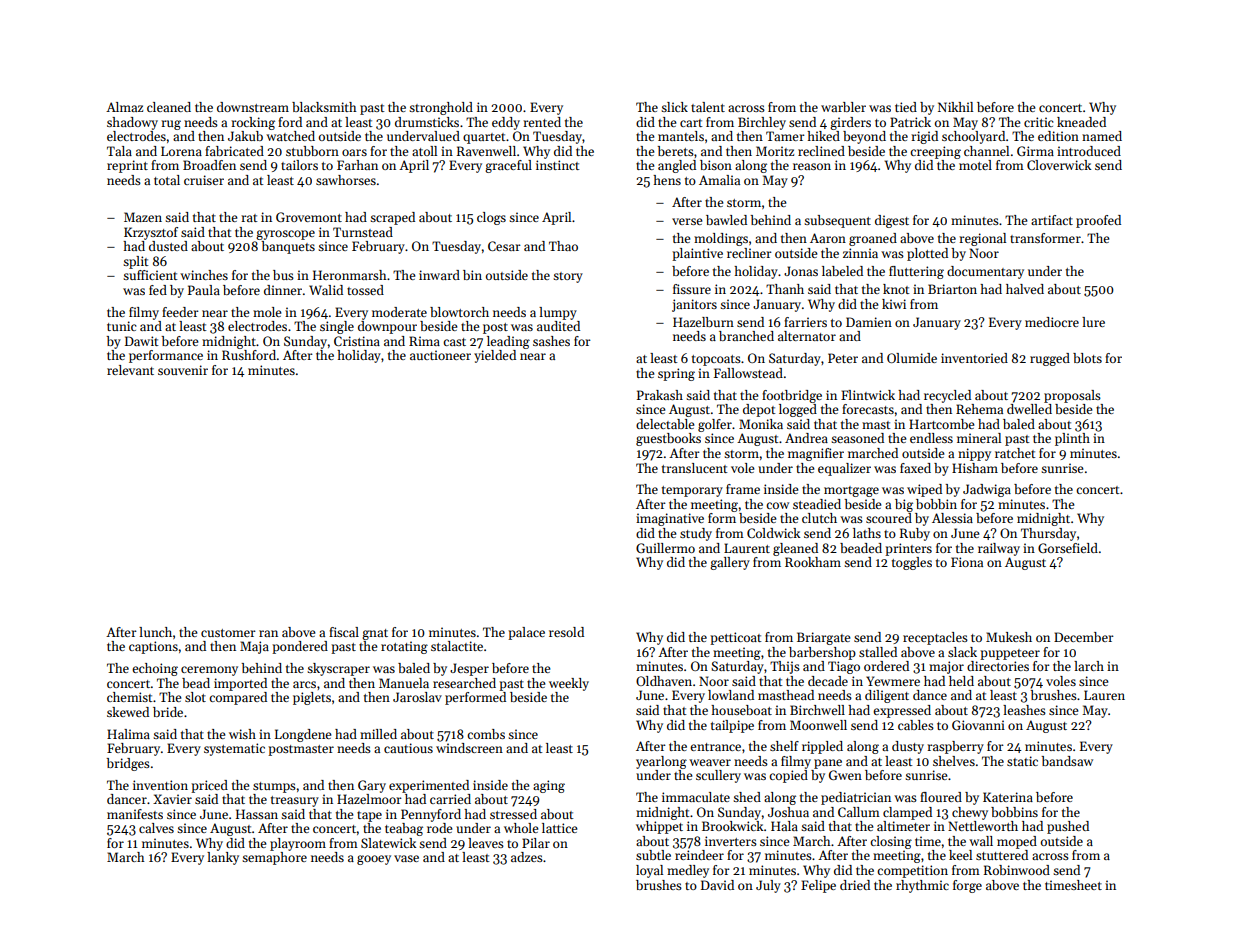 This screenshot has height=952, width=1233. Describe the element at coordinates (691, 123) in the screenshot. I see `cart` at that location.
